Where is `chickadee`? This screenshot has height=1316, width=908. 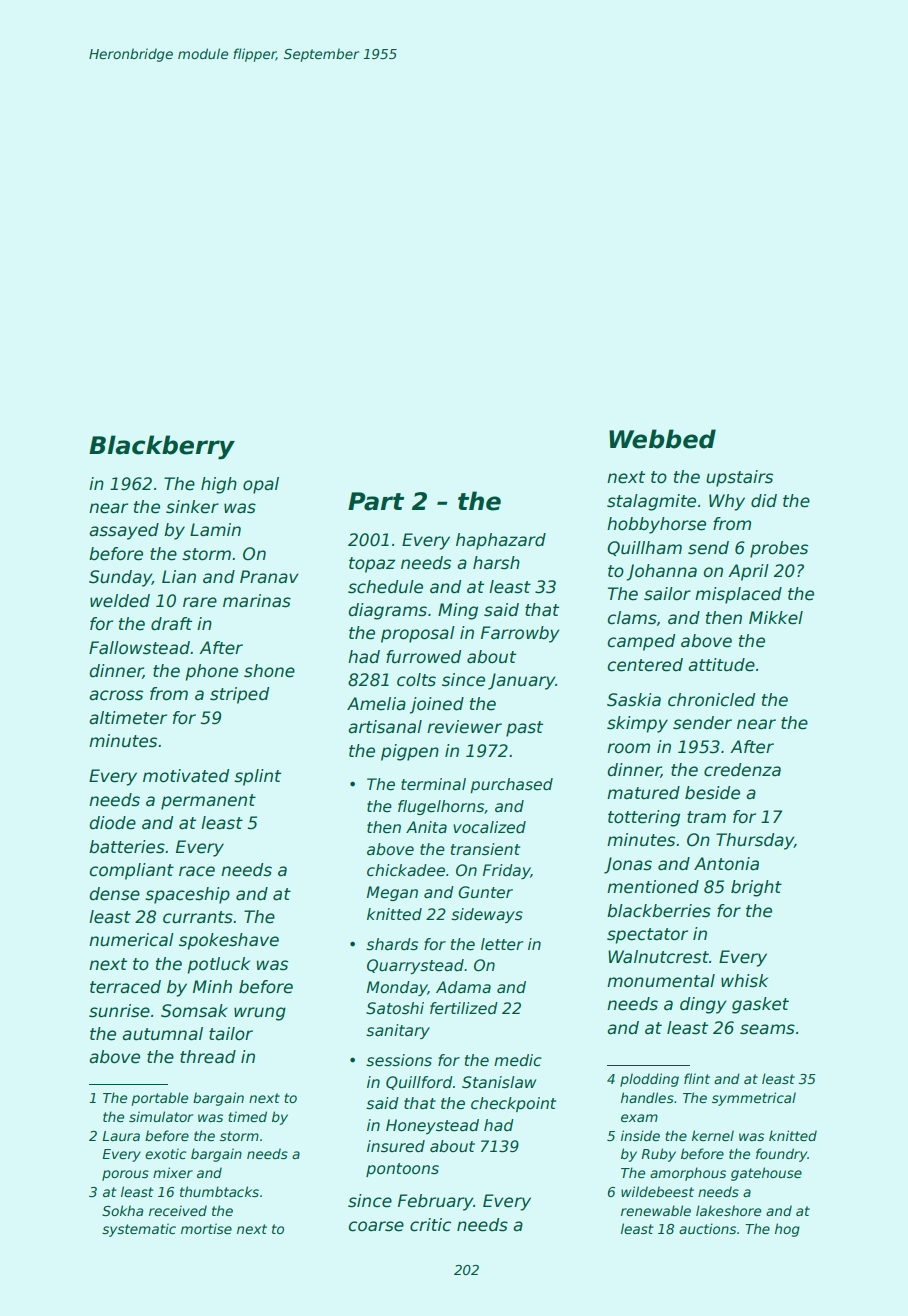 chickadee is located at coordinates (406, 870).
